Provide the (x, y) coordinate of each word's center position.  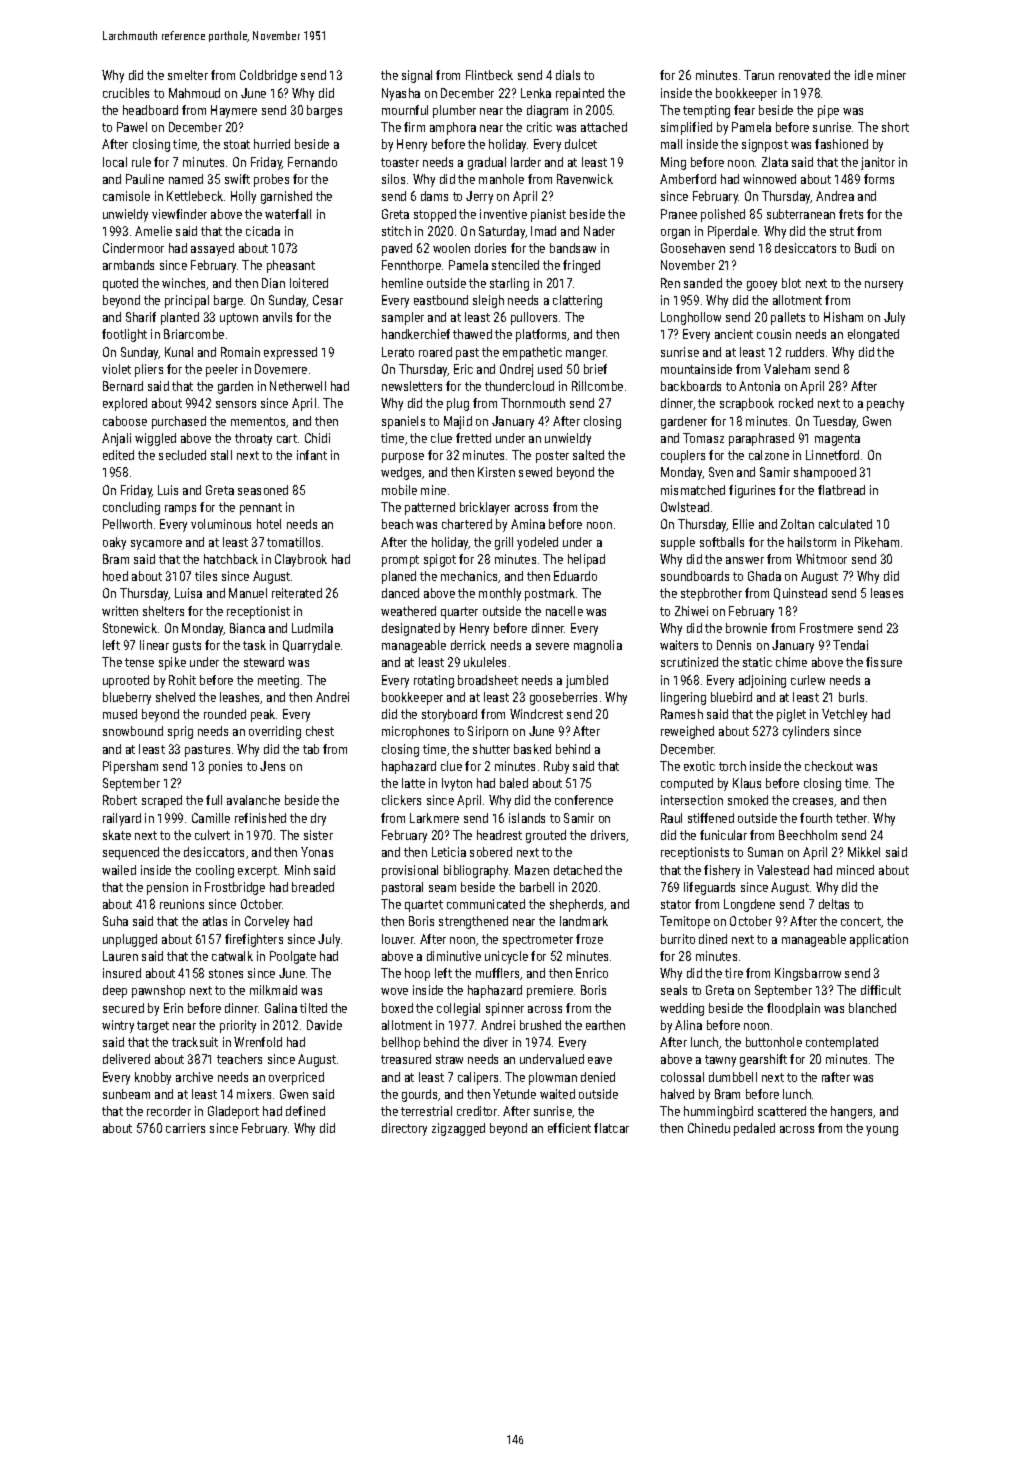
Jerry (479, 197)
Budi (865, 248)
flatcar (611, 1128)
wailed (119, 870)
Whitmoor (821, 559)
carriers (185, 1128)
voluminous (221, 524)
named (186, 179)
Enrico (592, 973)
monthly (500, 594)
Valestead (783, 870)
